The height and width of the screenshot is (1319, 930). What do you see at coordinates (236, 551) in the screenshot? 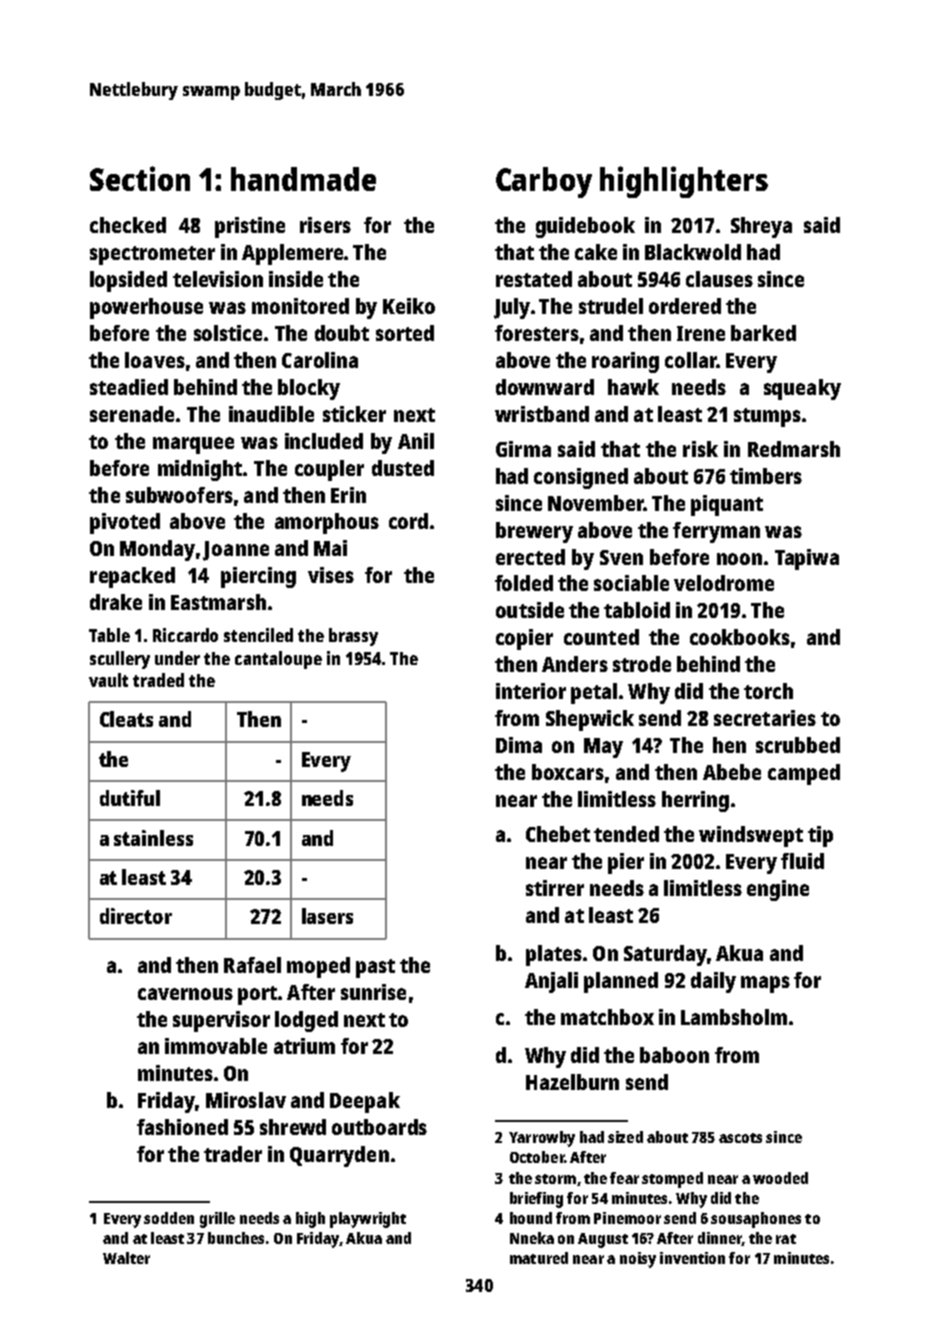
I see `Joanne` at bounding box center [236, 551].
